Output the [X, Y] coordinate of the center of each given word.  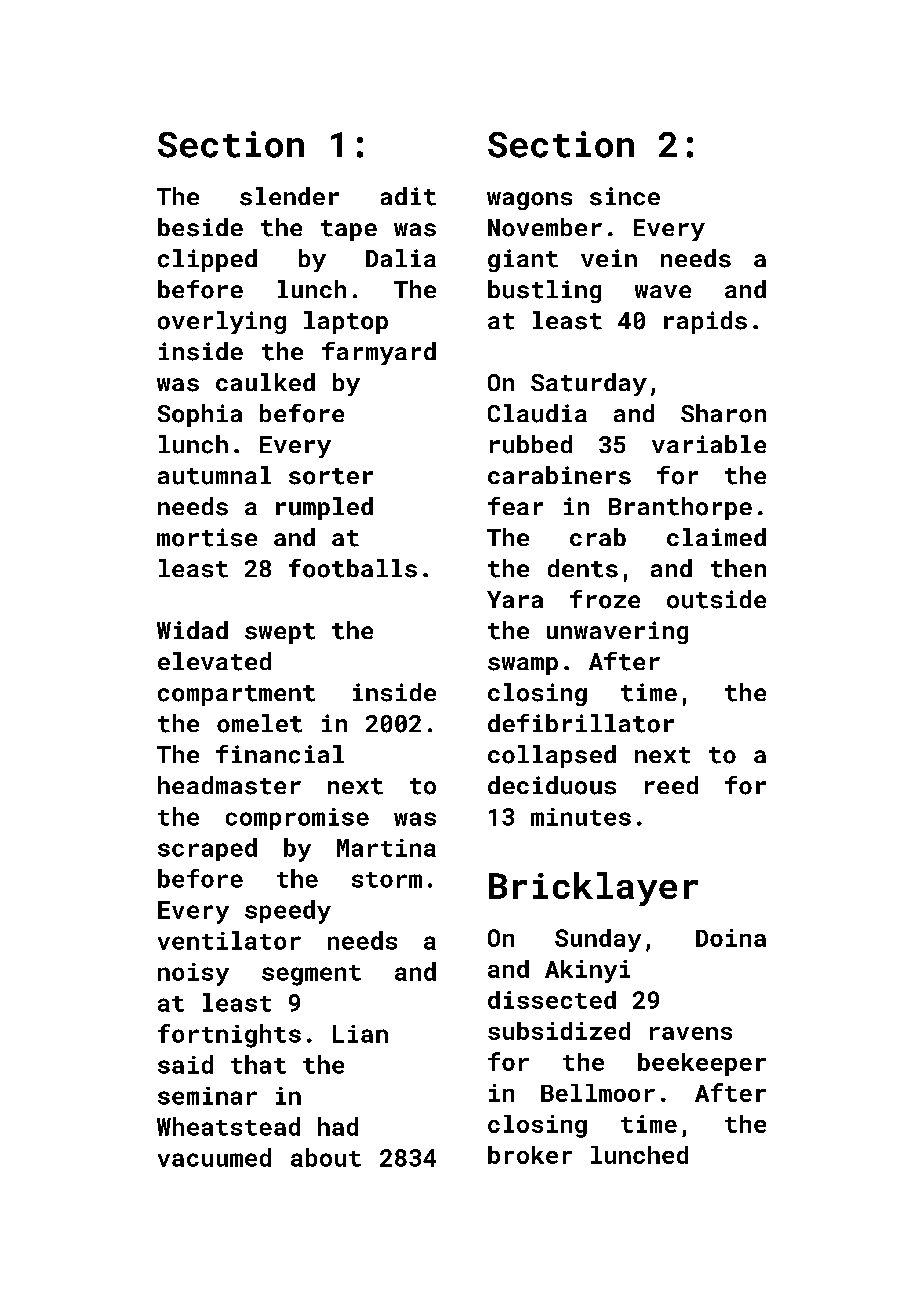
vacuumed [214, 1157]
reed [671, 785]
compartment [236, 695]
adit [408, 196]
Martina [386, 848]
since [625, 196]
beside [200, 227]
